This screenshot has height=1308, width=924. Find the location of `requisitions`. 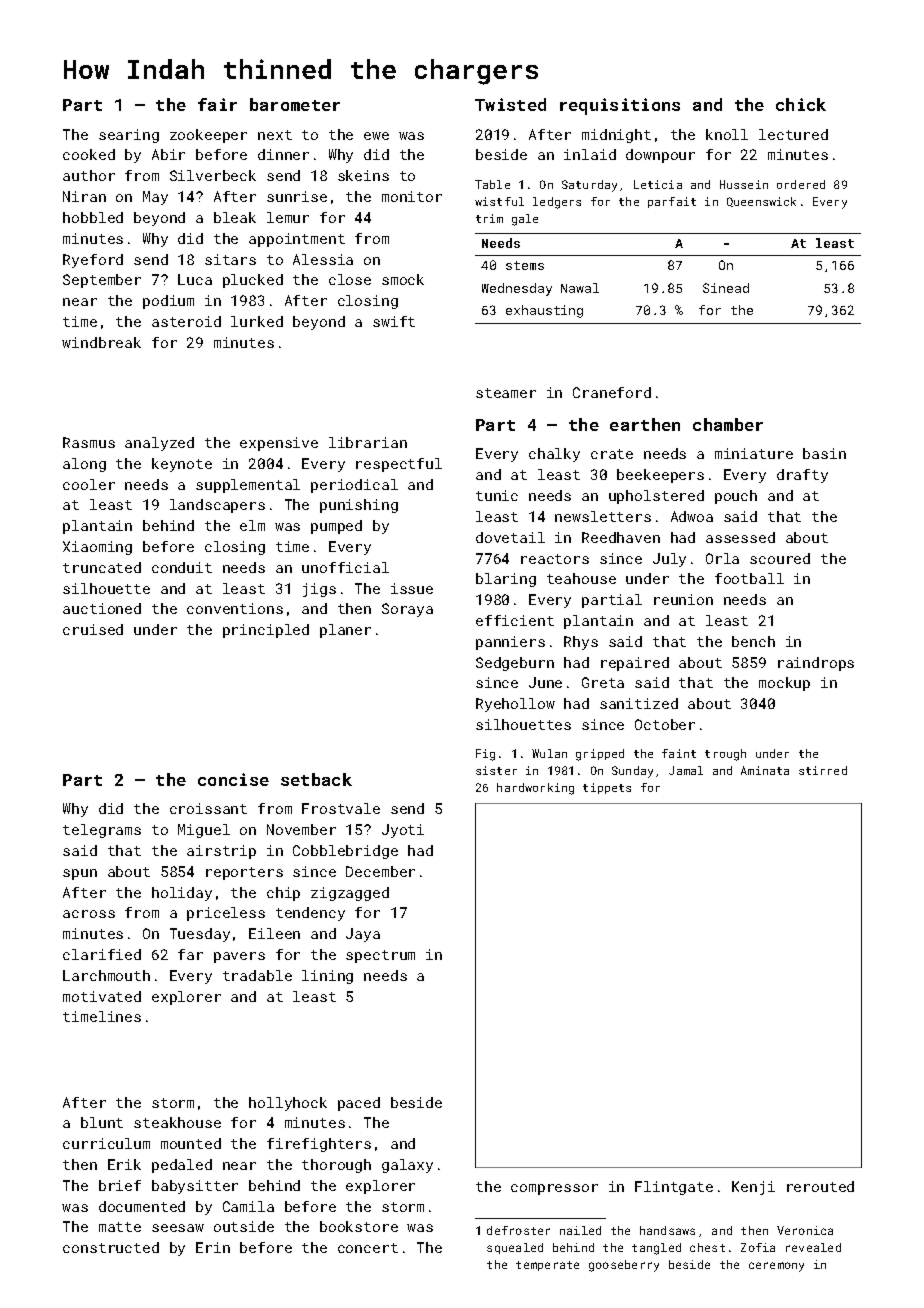

requisitions is located at coordinates (620, 106).
